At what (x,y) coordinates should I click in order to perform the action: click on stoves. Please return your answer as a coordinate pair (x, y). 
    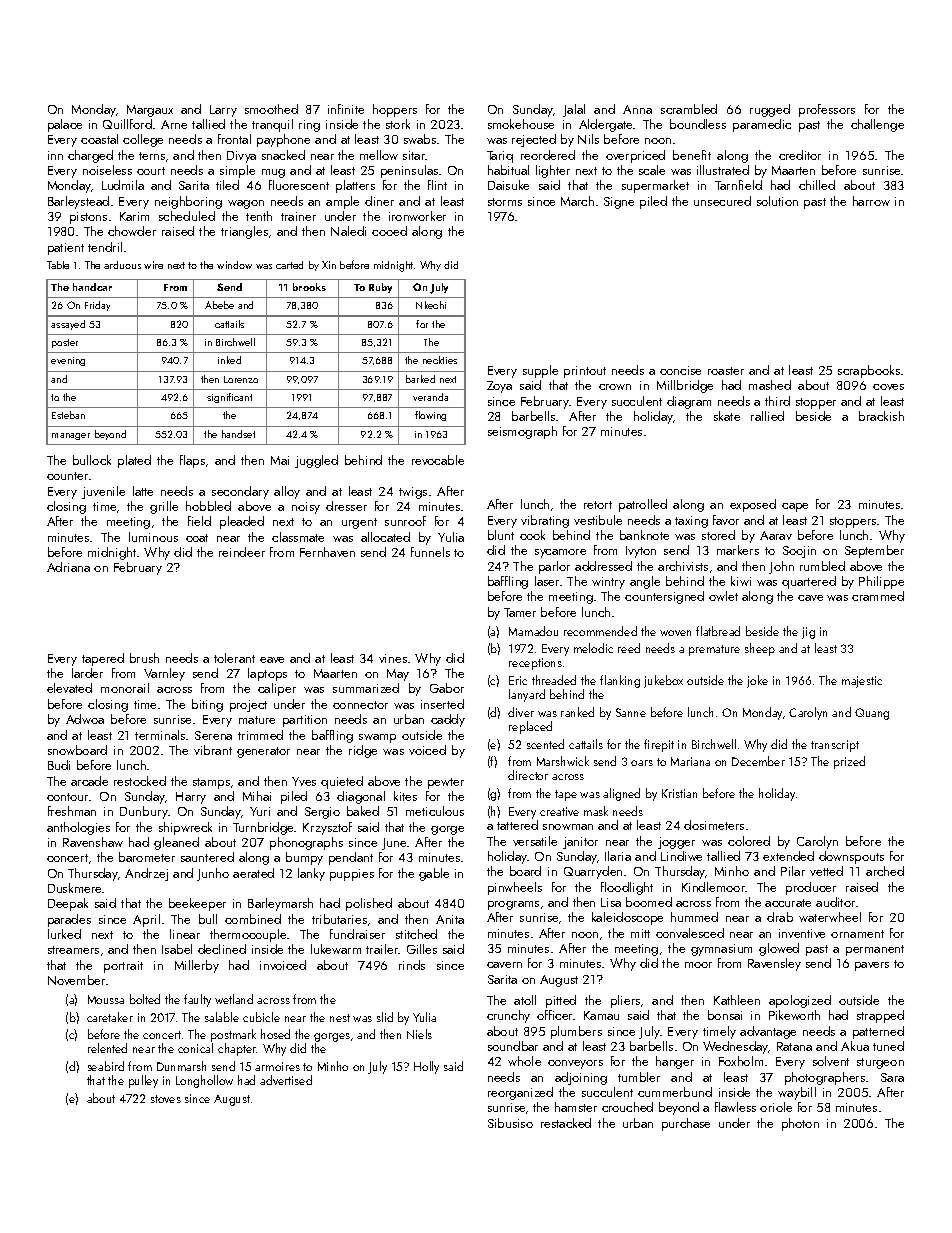
    Looking at the image, I should click on (166, 1099).
